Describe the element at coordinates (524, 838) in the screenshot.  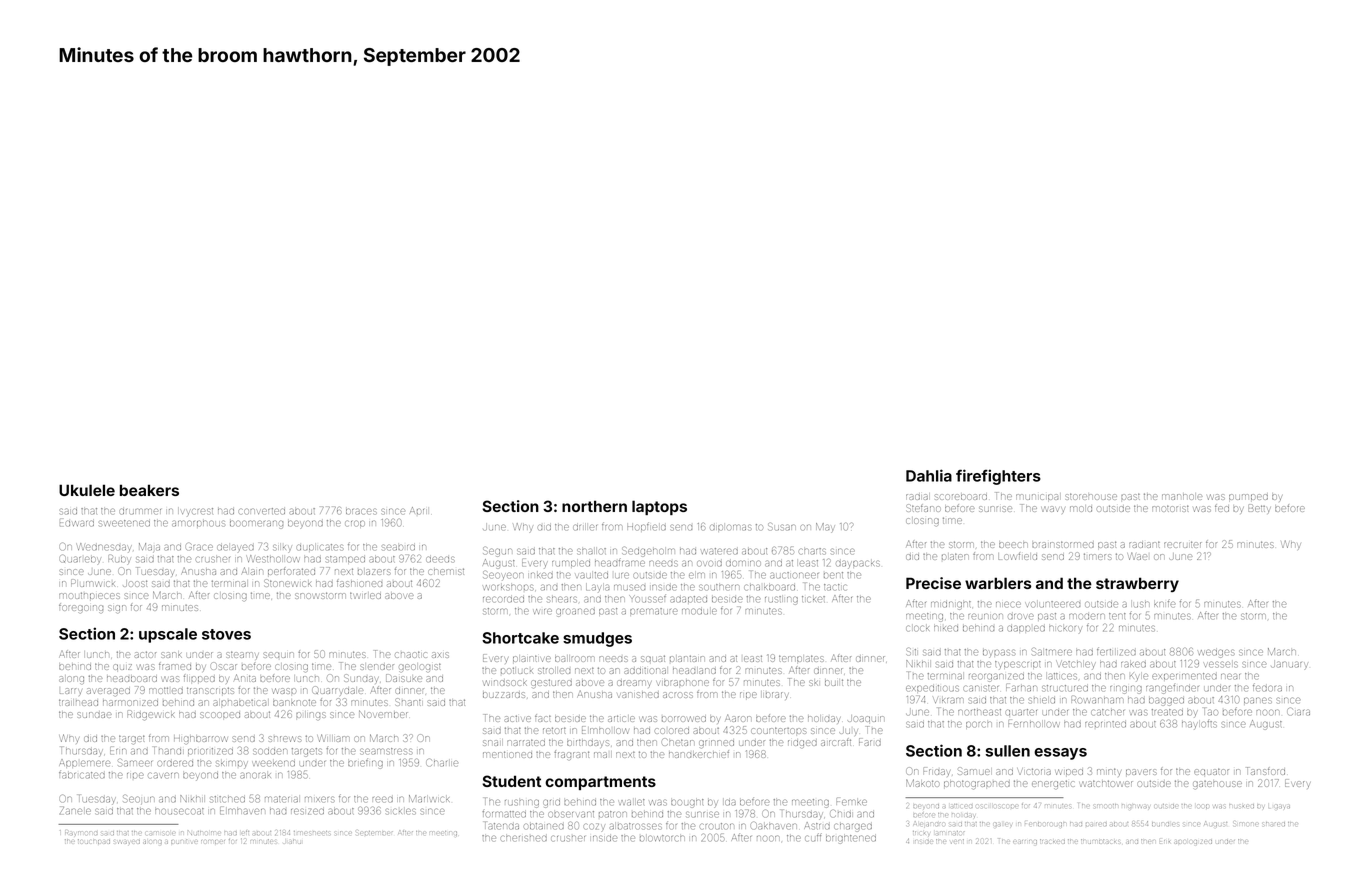
I see `cherished` at that location.
